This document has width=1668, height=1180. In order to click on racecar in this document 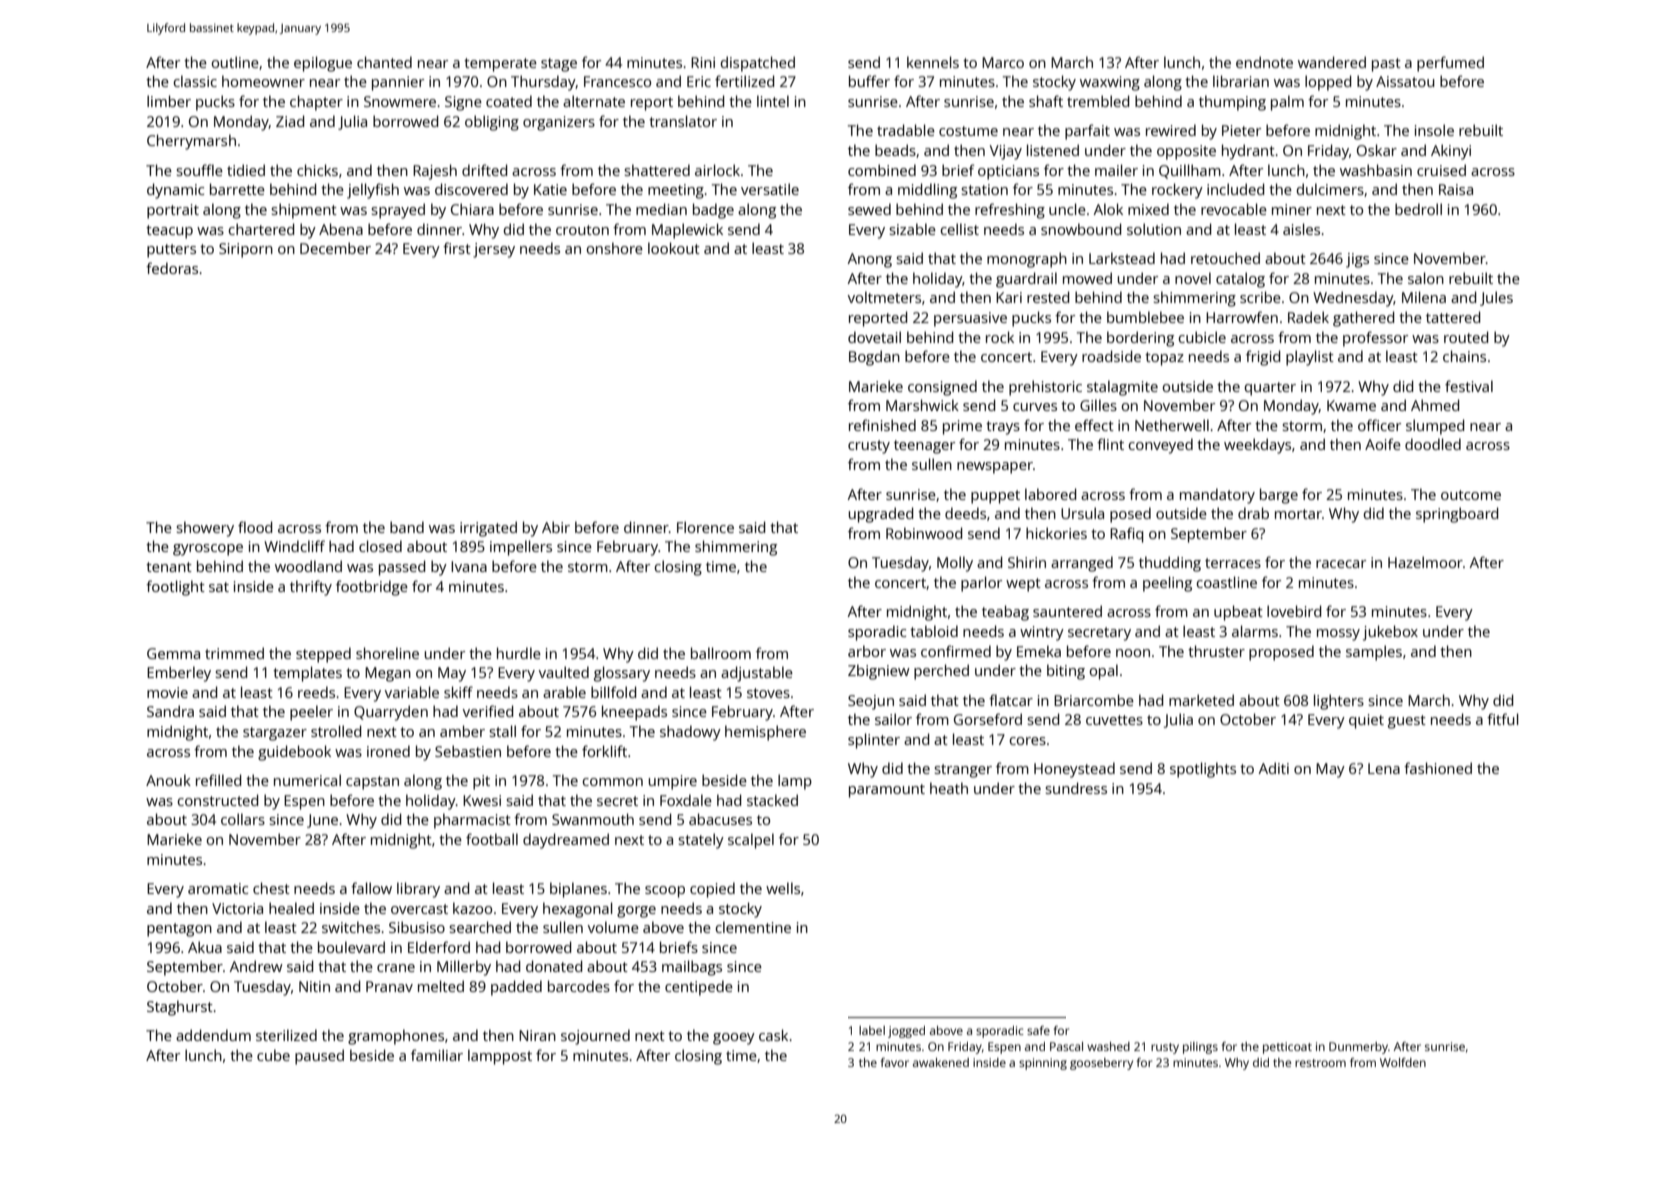, I will do `click(1341, 564)`.
